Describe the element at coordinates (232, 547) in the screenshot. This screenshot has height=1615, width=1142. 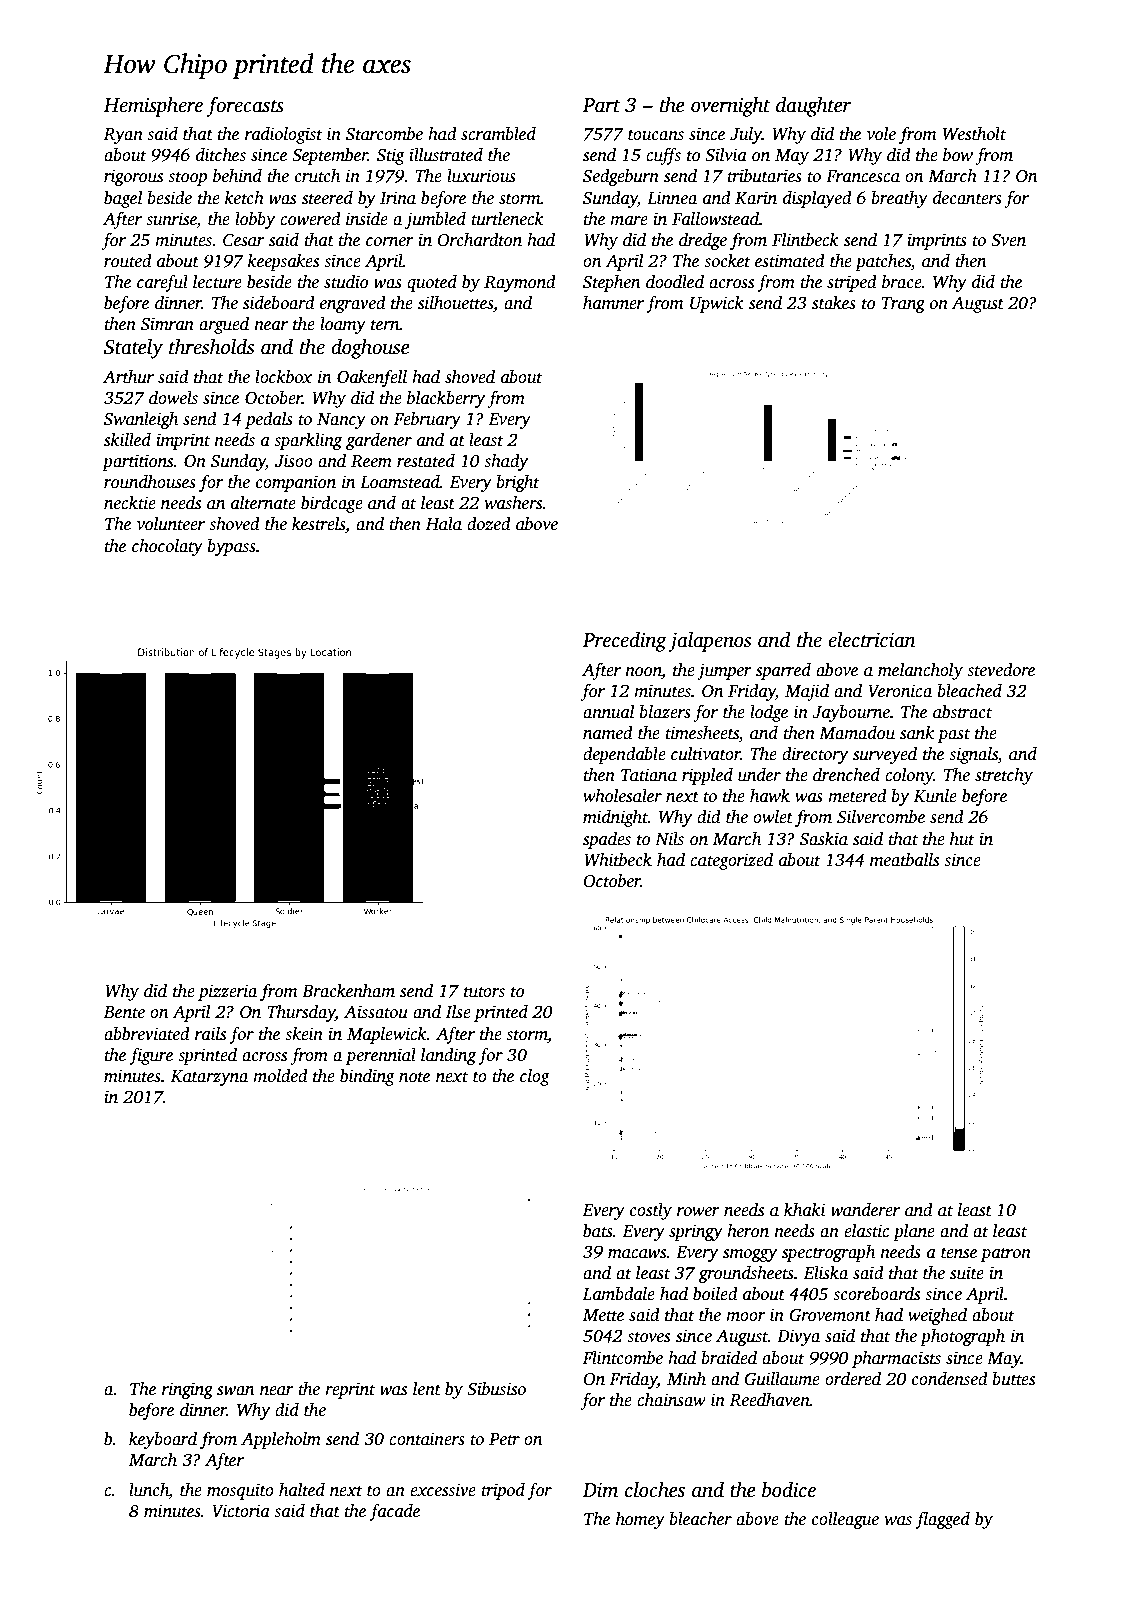
I see `bypass` at that location.
